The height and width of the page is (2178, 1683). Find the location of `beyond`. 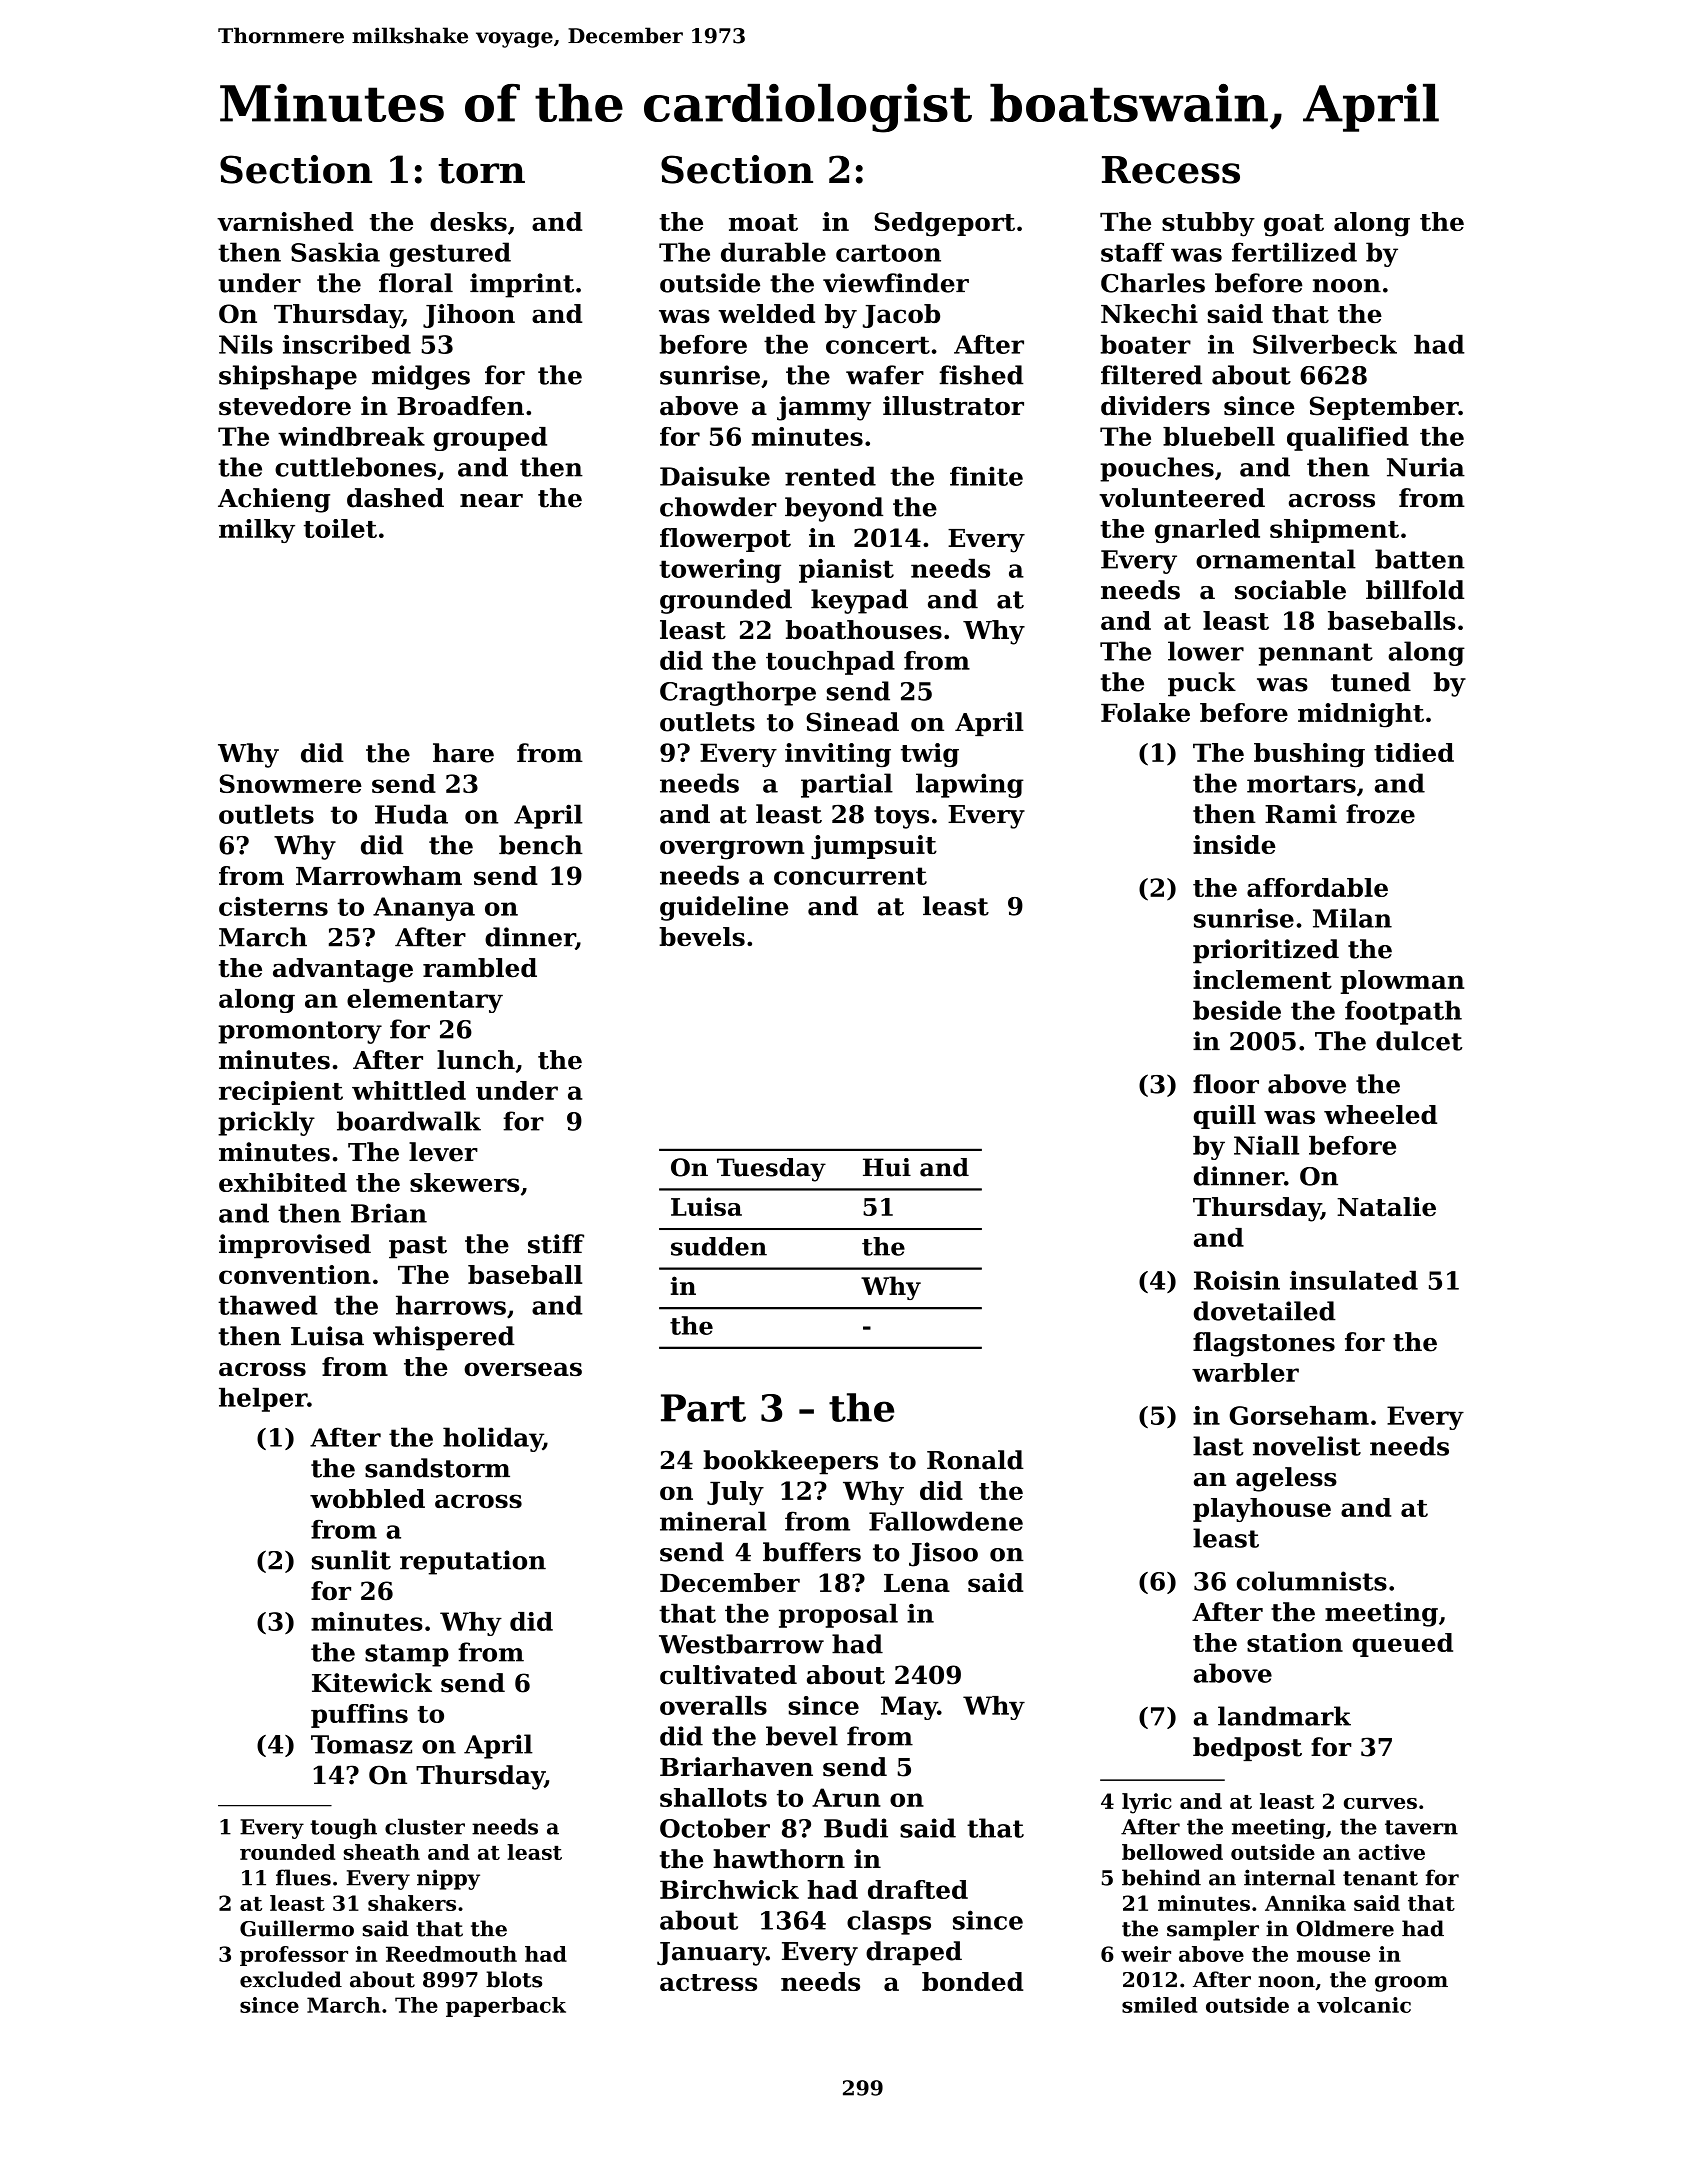

beyond is located at coordinates (834, 509).
